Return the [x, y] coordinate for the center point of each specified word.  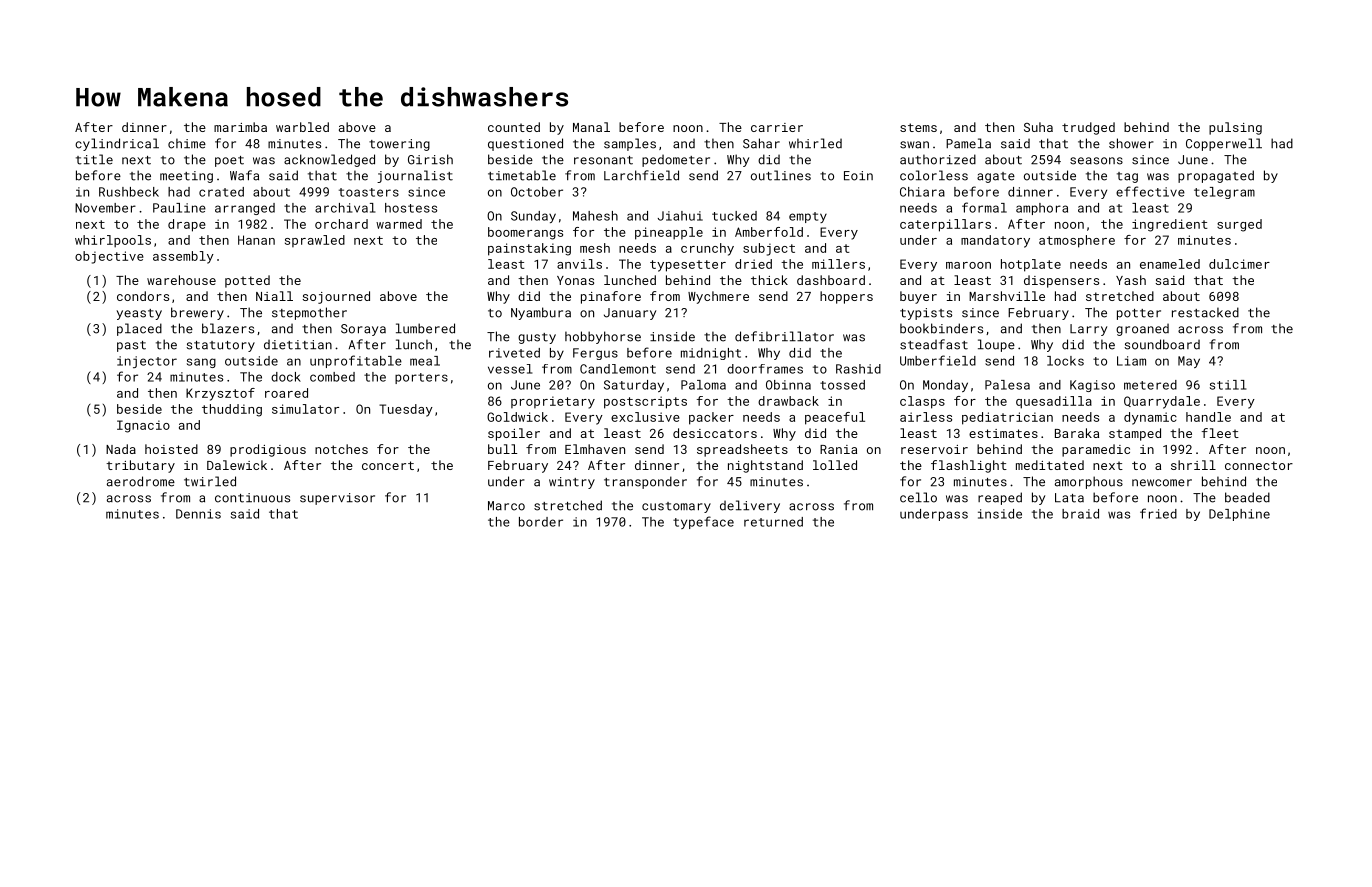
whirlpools [113, 241]
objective [109, 257]
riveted [514, 353]
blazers [228, 328]
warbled [302, 127]
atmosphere [1077, 241]
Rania [838, 449]
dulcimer [1239, 264]
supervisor [337, 499]
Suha [1038, 127]
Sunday [533, 217]
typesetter [688, 266]
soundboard [1162, 344]
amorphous [1089, 482]
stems [918, 127]
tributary [140, 466]
